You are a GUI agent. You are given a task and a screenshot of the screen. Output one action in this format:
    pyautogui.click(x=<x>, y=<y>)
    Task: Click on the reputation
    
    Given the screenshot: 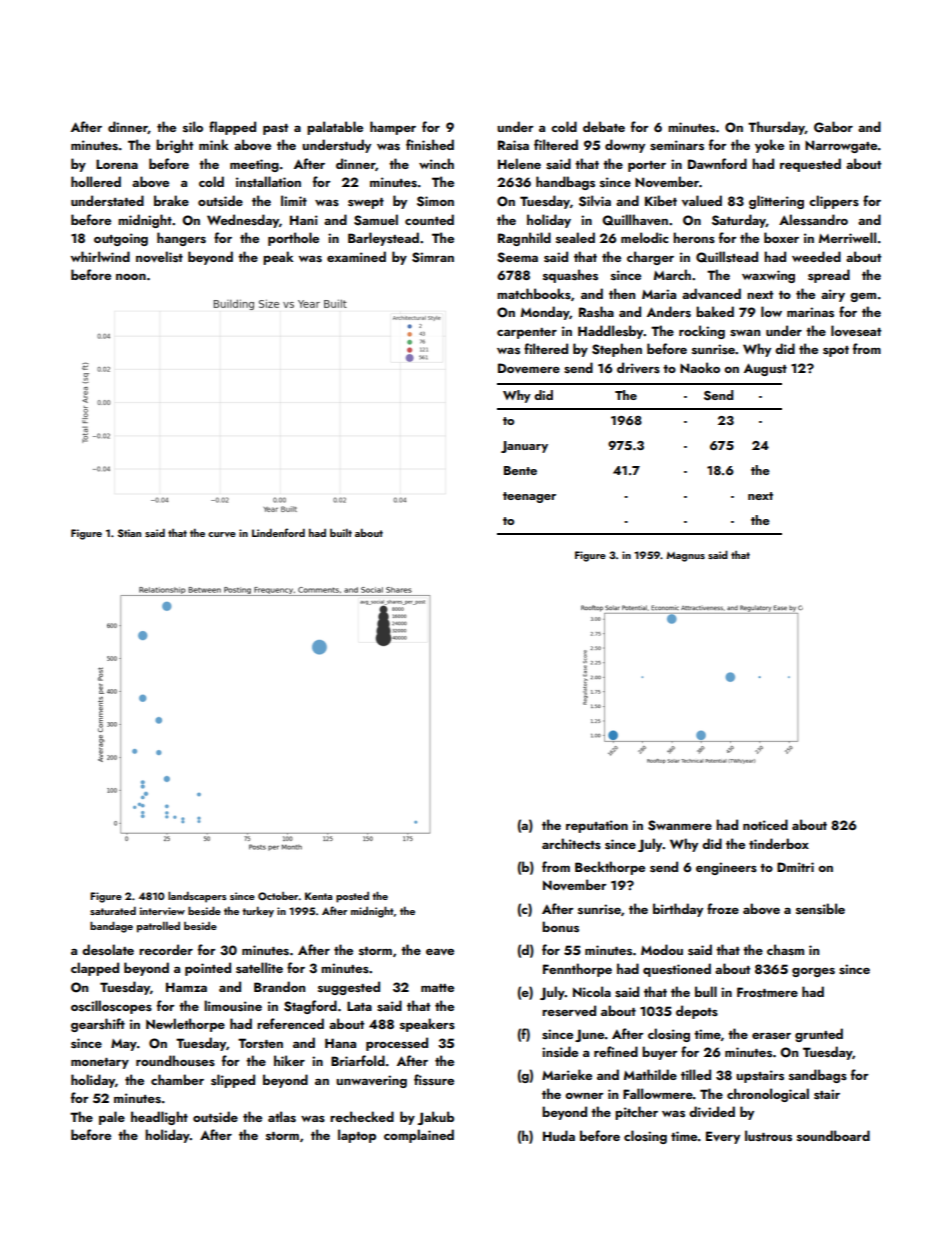 What is the action you would take?
    pyautogui.click(x=597, y=826)
